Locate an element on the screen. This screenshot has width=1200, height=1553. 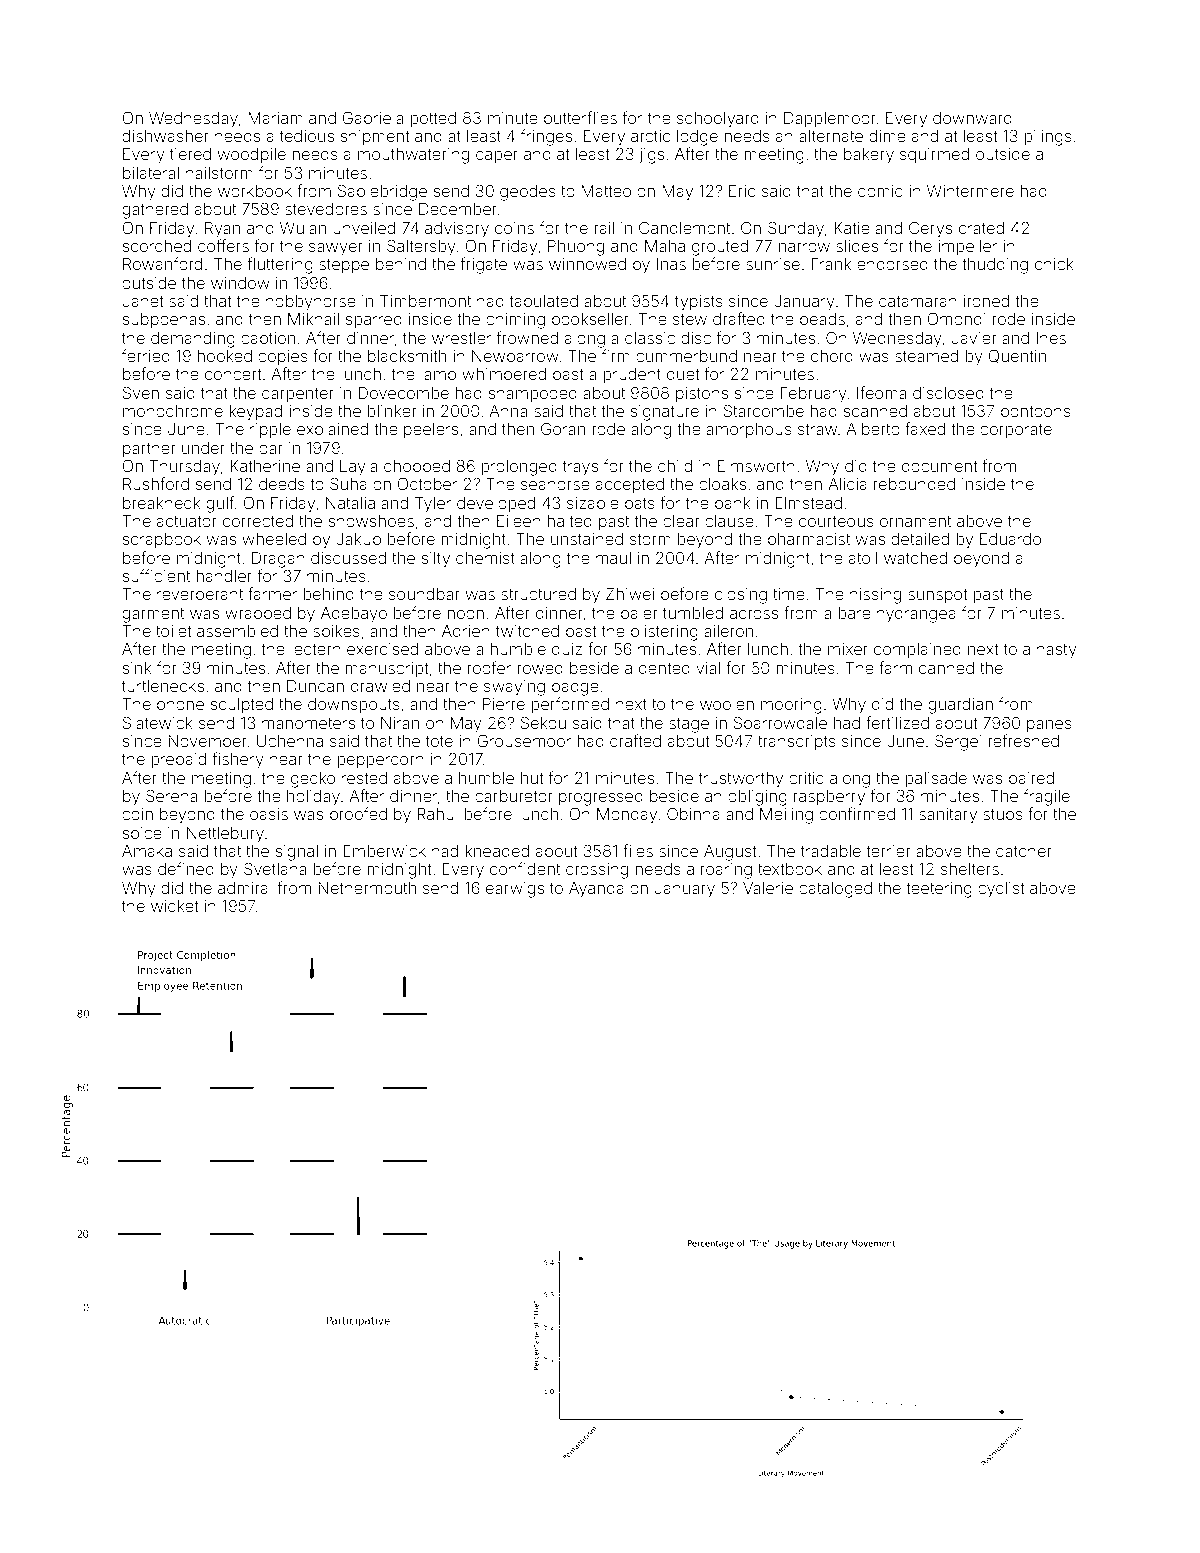
corporate is located at coordinates (1016, 431).
